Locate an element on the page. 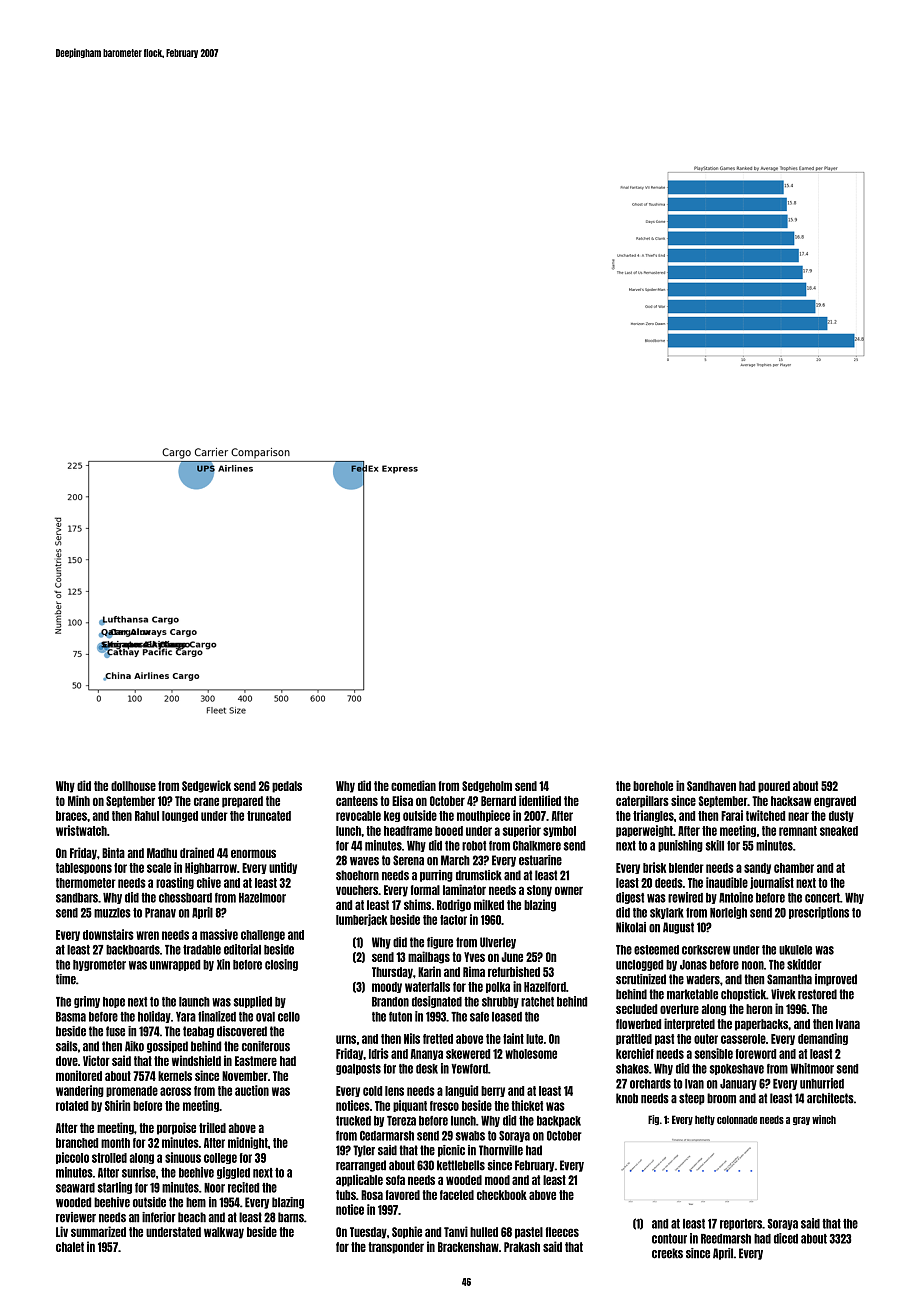 The width and height of the page is (924, 1308). Antoine is located at coordinates (736, 897).
